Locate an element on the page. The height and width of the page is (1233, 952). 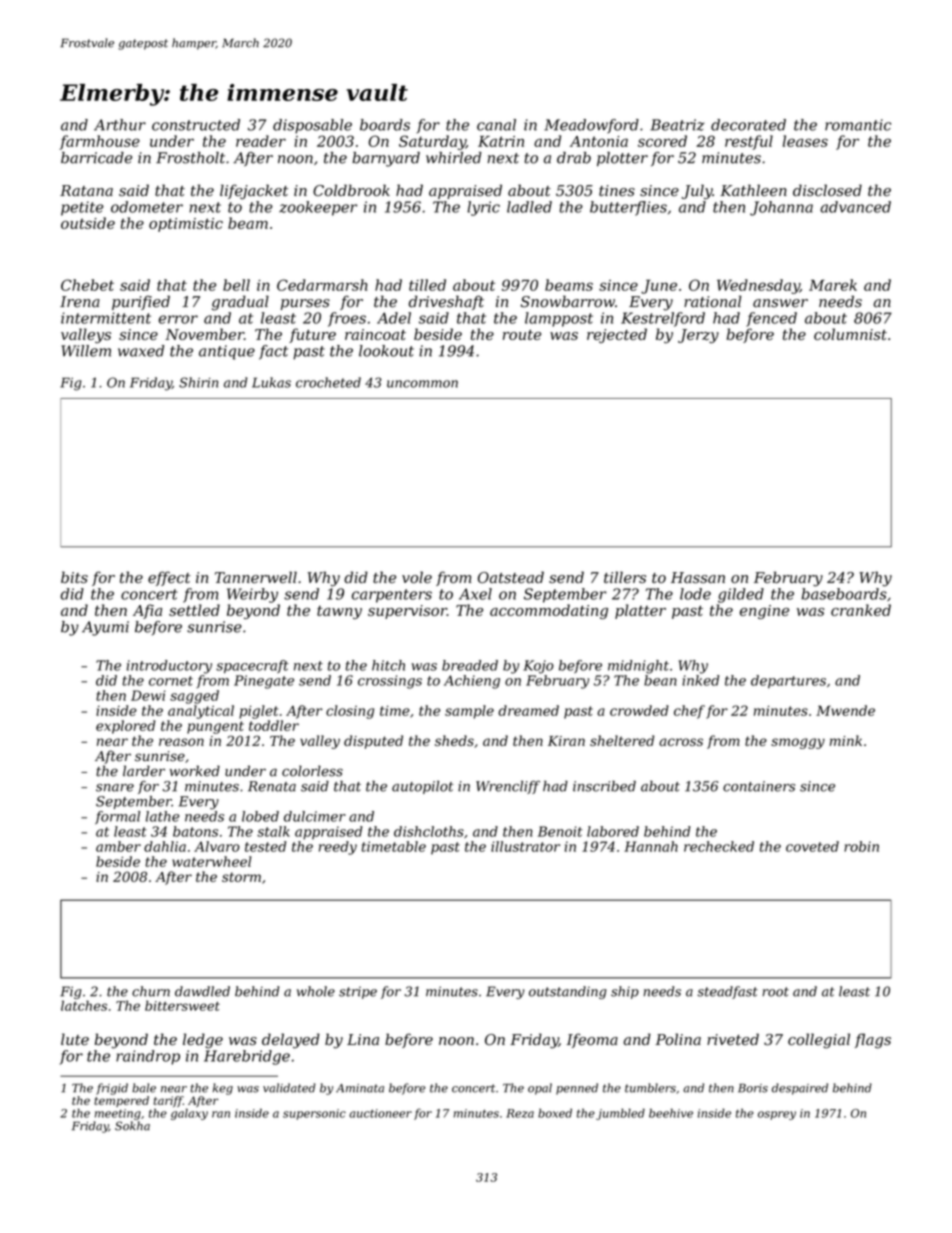
bits is located at coordinates (74, 577).
